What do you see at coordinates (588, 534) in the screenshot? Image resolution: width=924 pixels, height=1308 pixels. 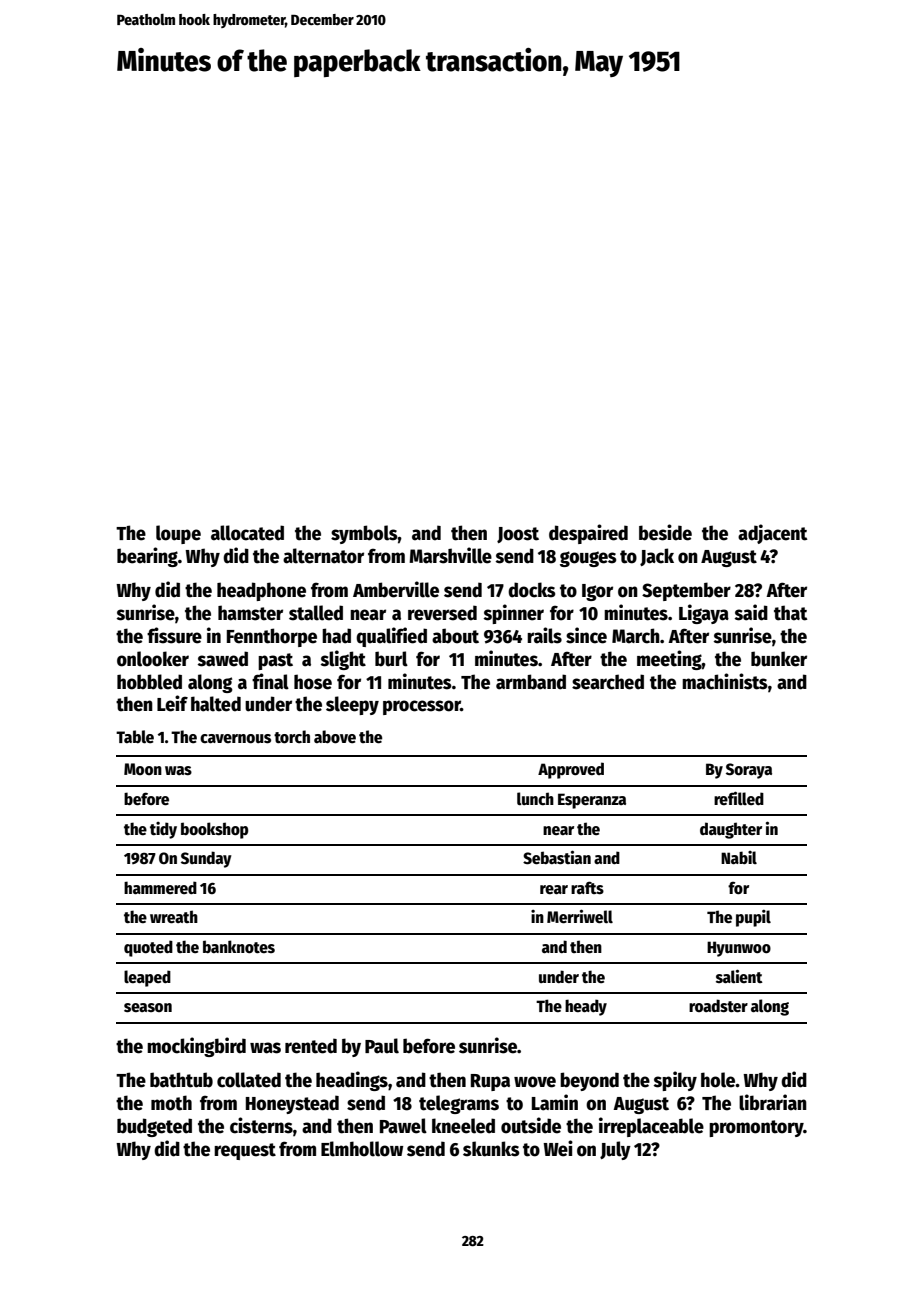 I see `despaired` at bounding box center [588, 534].
